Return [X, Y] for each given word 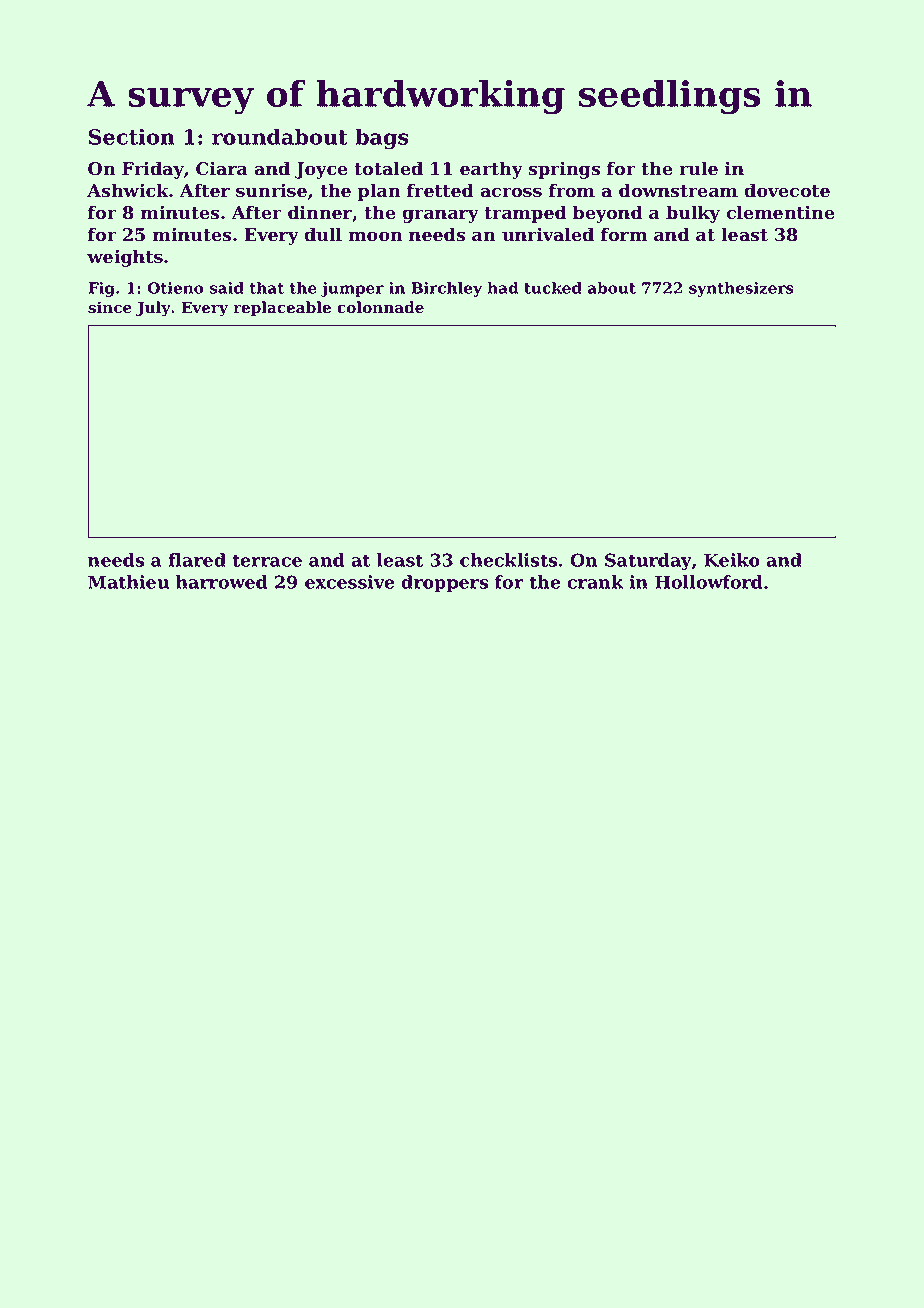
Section [132, 136]
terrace [267, 560]
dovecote [787, 190]
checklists [508, 560]
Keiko [732, 560]
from [572, 190]
